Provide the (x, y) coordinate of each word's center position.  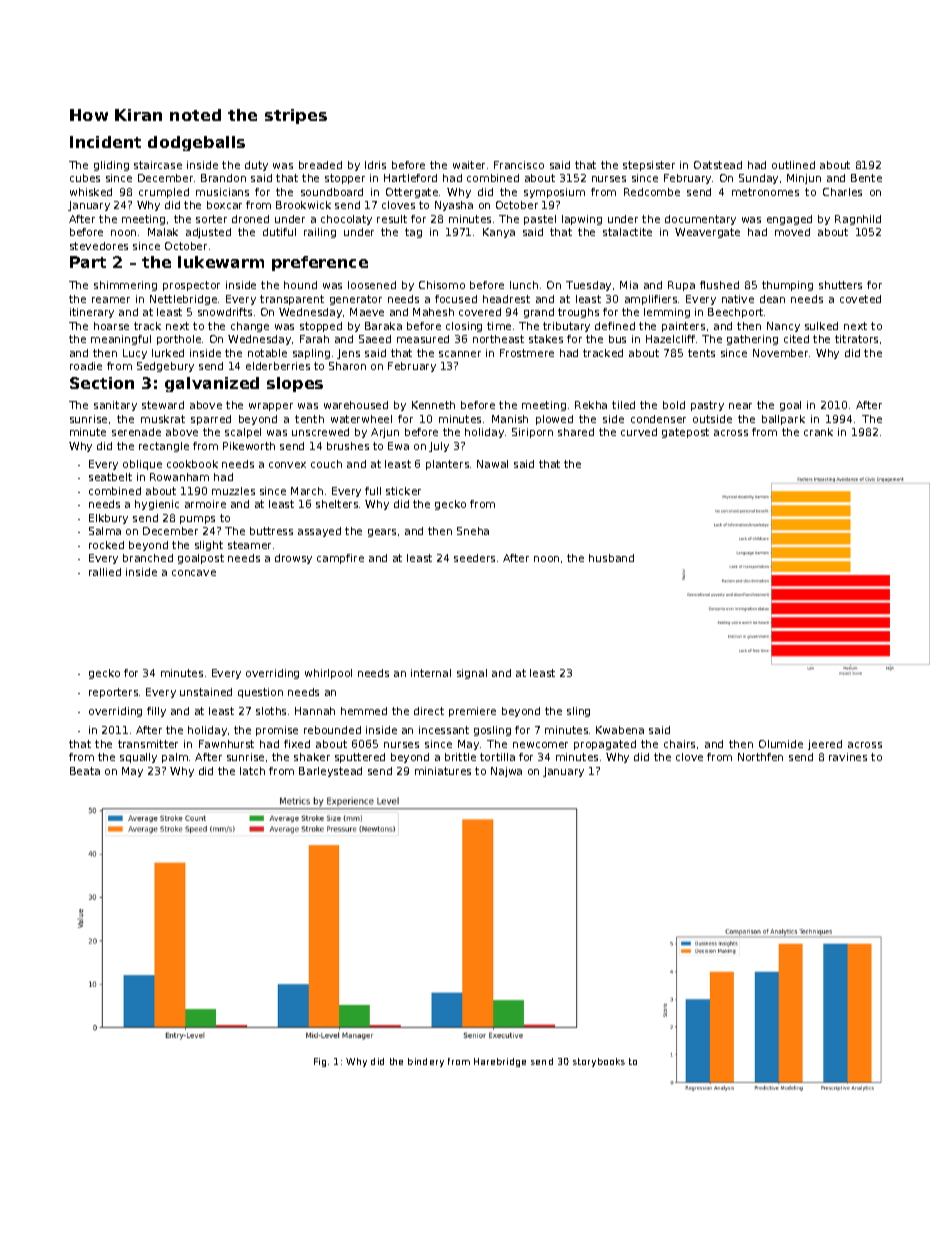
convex (287, 465)
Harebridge (500, 1062)
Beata (85, 771)
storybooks (599, 1062)
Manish (510, 419)
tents (701, 353)
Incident (105, 142)
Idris (375, 165)
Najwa (506, 772)
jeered (825, 745)
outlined (793, 165)
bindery (426, 1062)
